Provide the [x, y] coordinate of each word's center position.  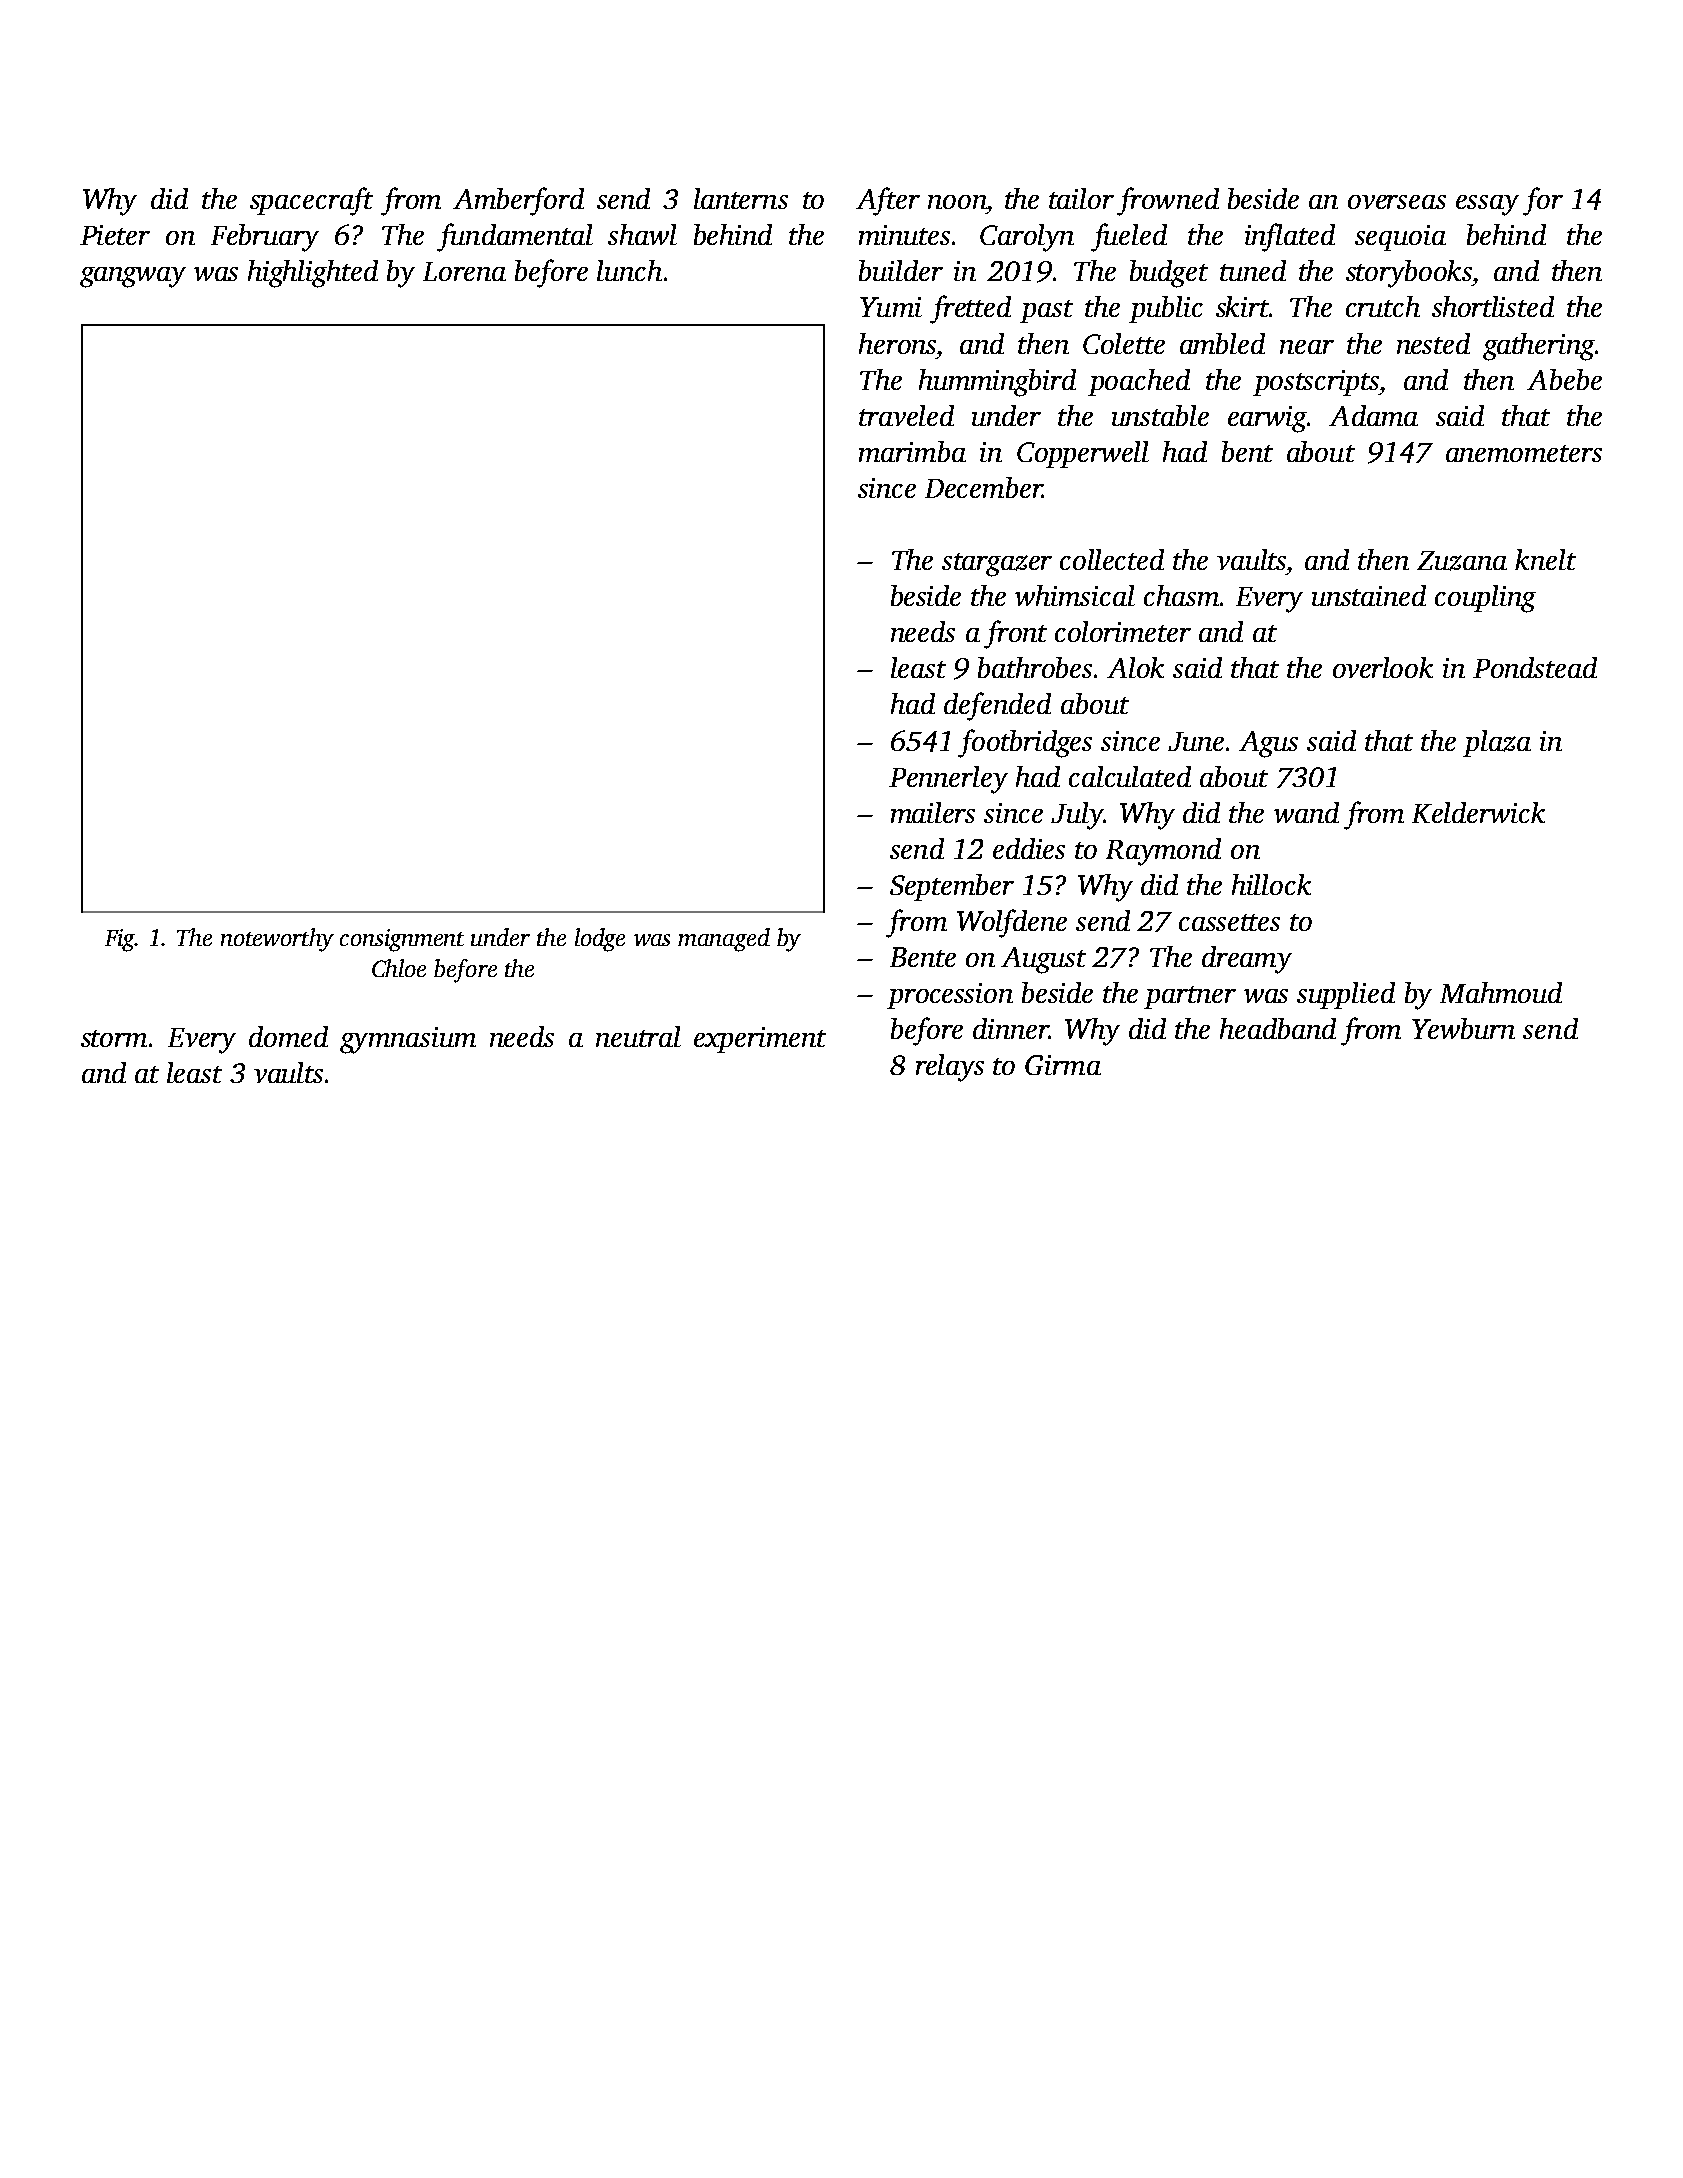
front [1015, 634]
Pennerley [948, 780]
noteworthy [277, 940]
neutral [638, 1036]
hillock [1271, 884]
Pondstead [1535, 667]
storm [114, 1038]
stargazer [997, 565]
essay [1487, 205]
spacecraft [311, 201]
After [888, 201]
